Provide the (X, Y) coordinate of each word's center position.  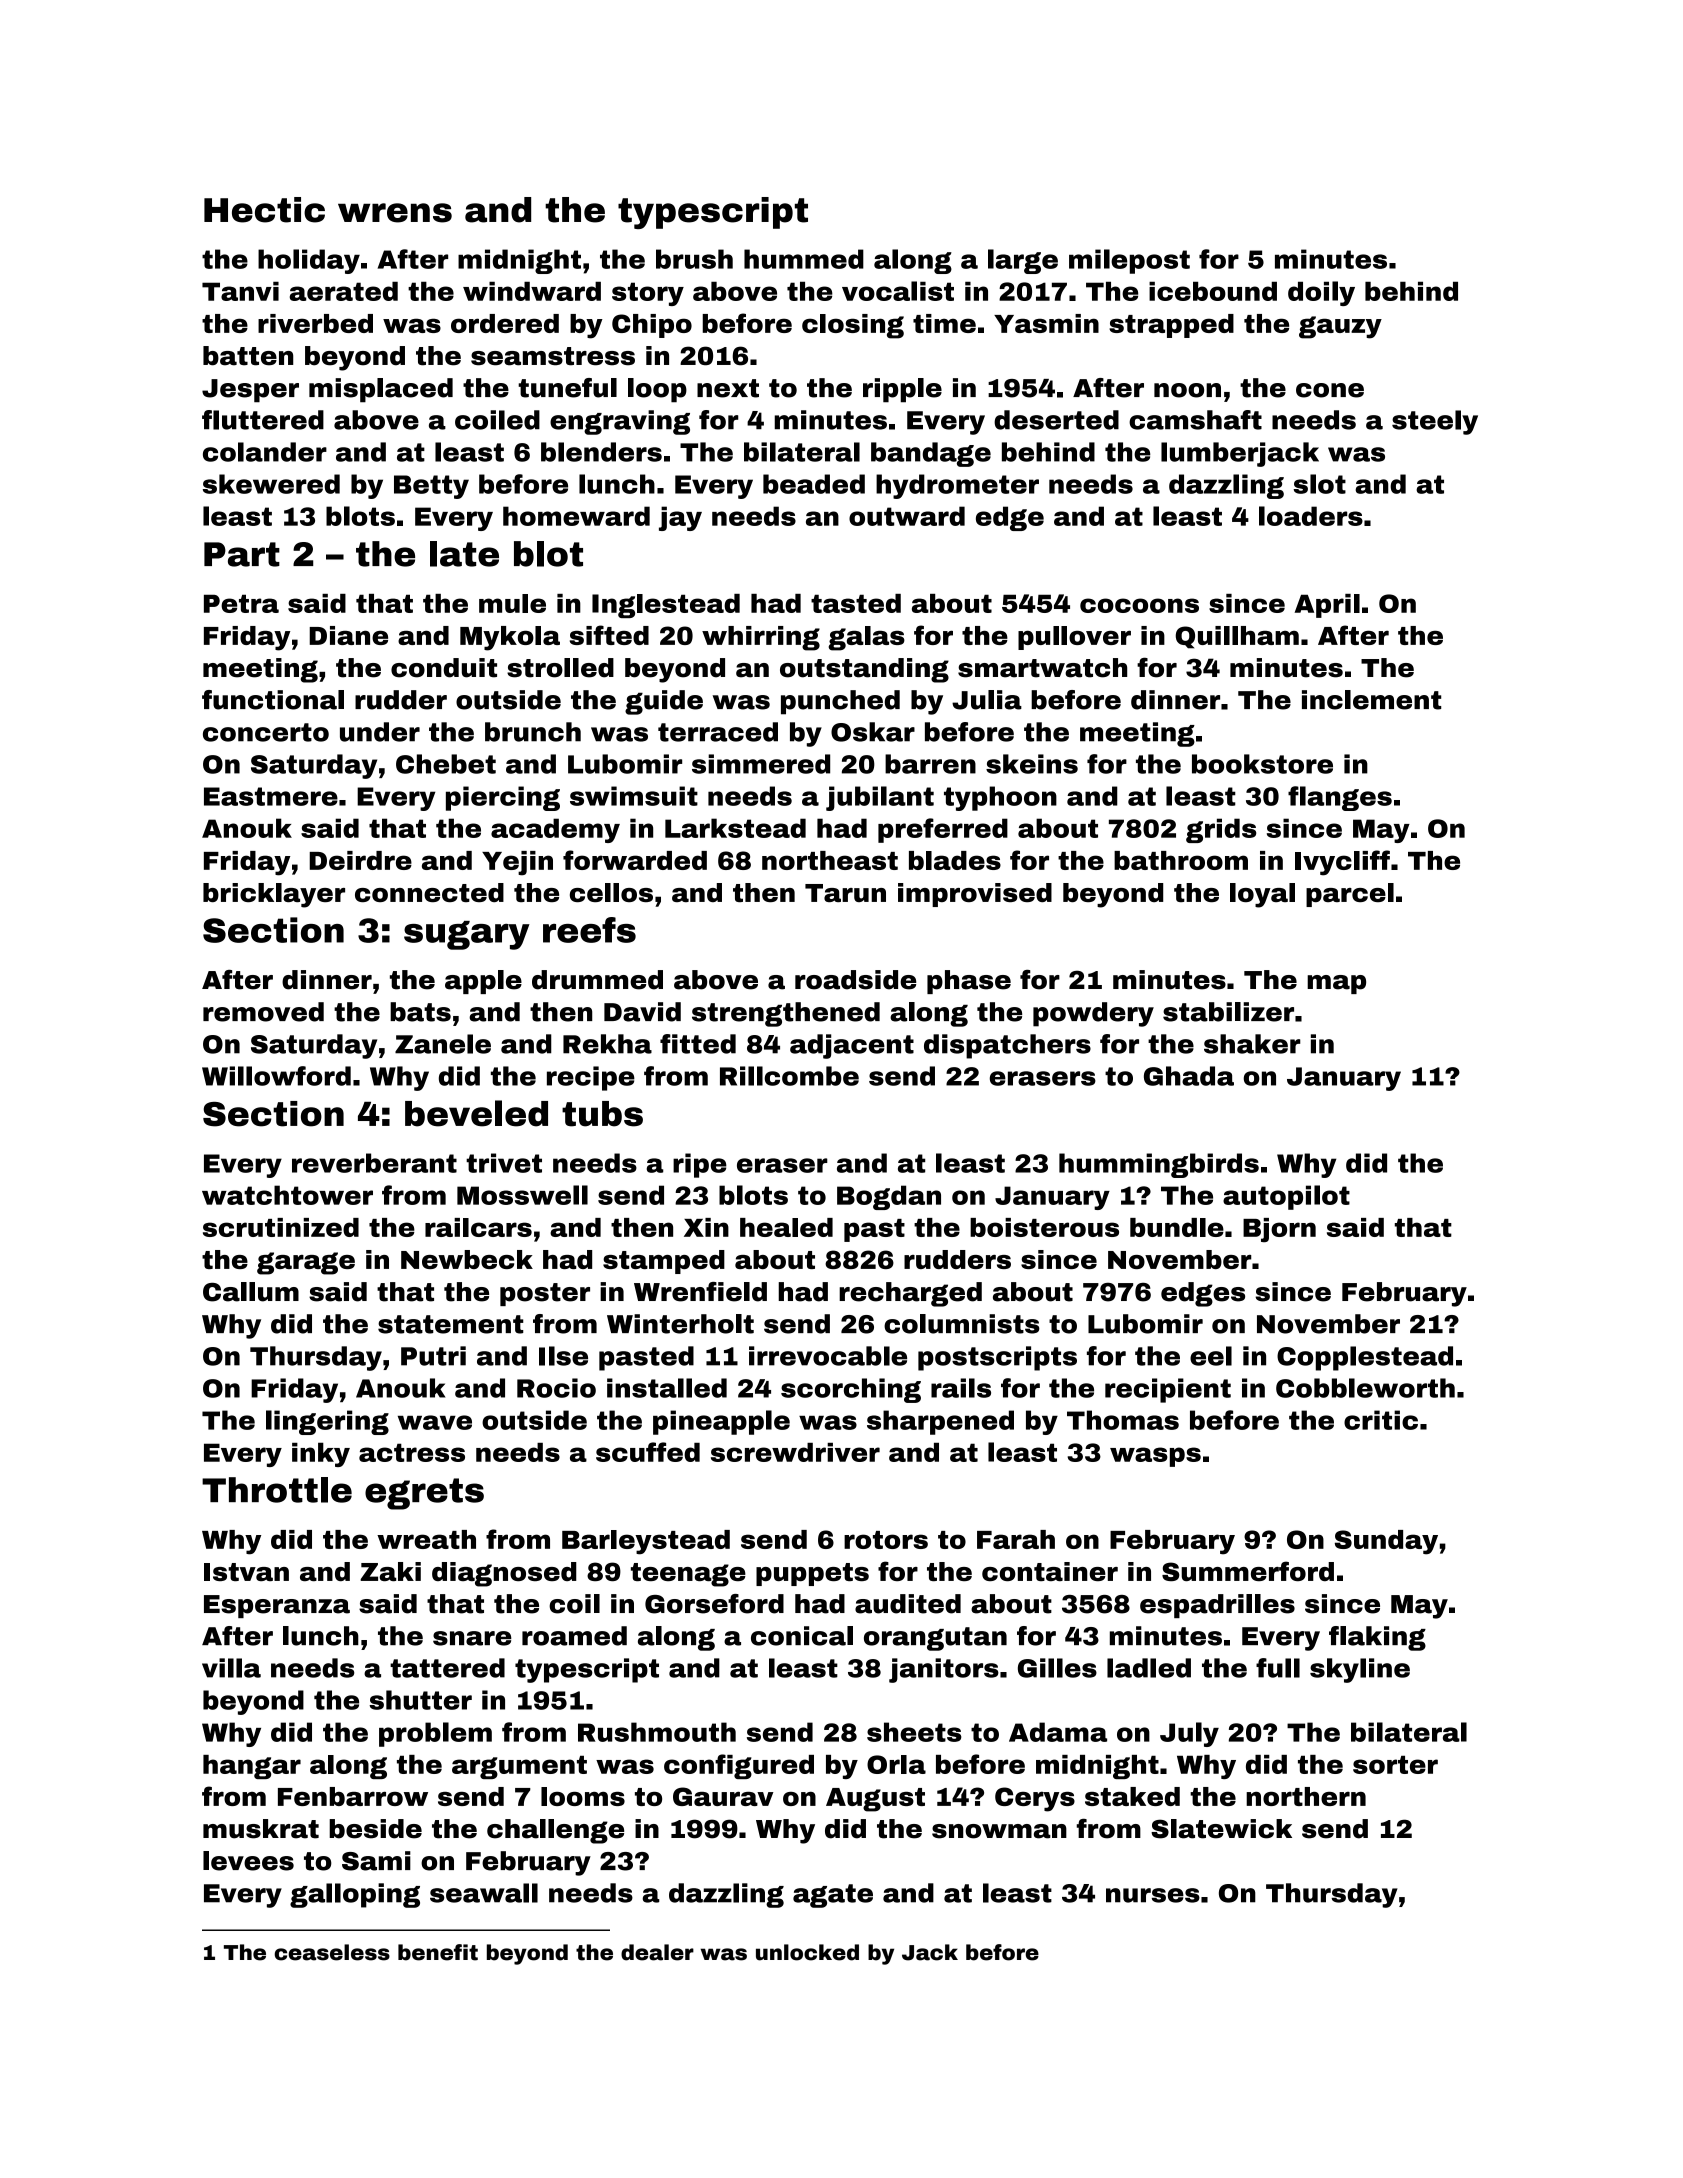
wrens (395, 213)
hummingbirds (1159, 1165)
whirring (761, 638)
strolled (560, 668)
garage (306, 1263)
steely (1435, 422)
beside (375, 1829)
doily (1321, 293)
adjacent (852, 1046)
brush (694, 259)
